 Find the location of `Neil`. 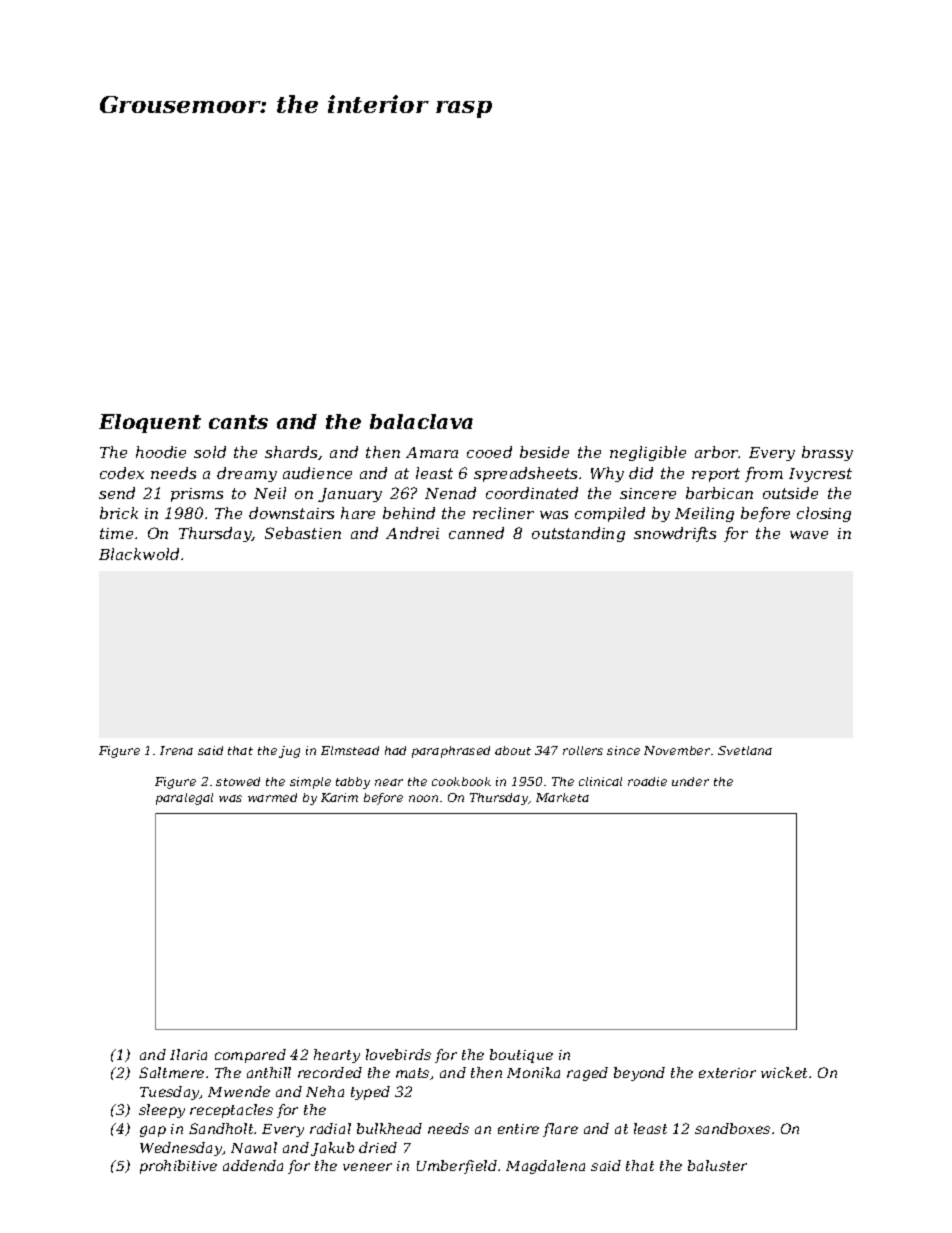

Neil is located at coordinates (270, 493).
